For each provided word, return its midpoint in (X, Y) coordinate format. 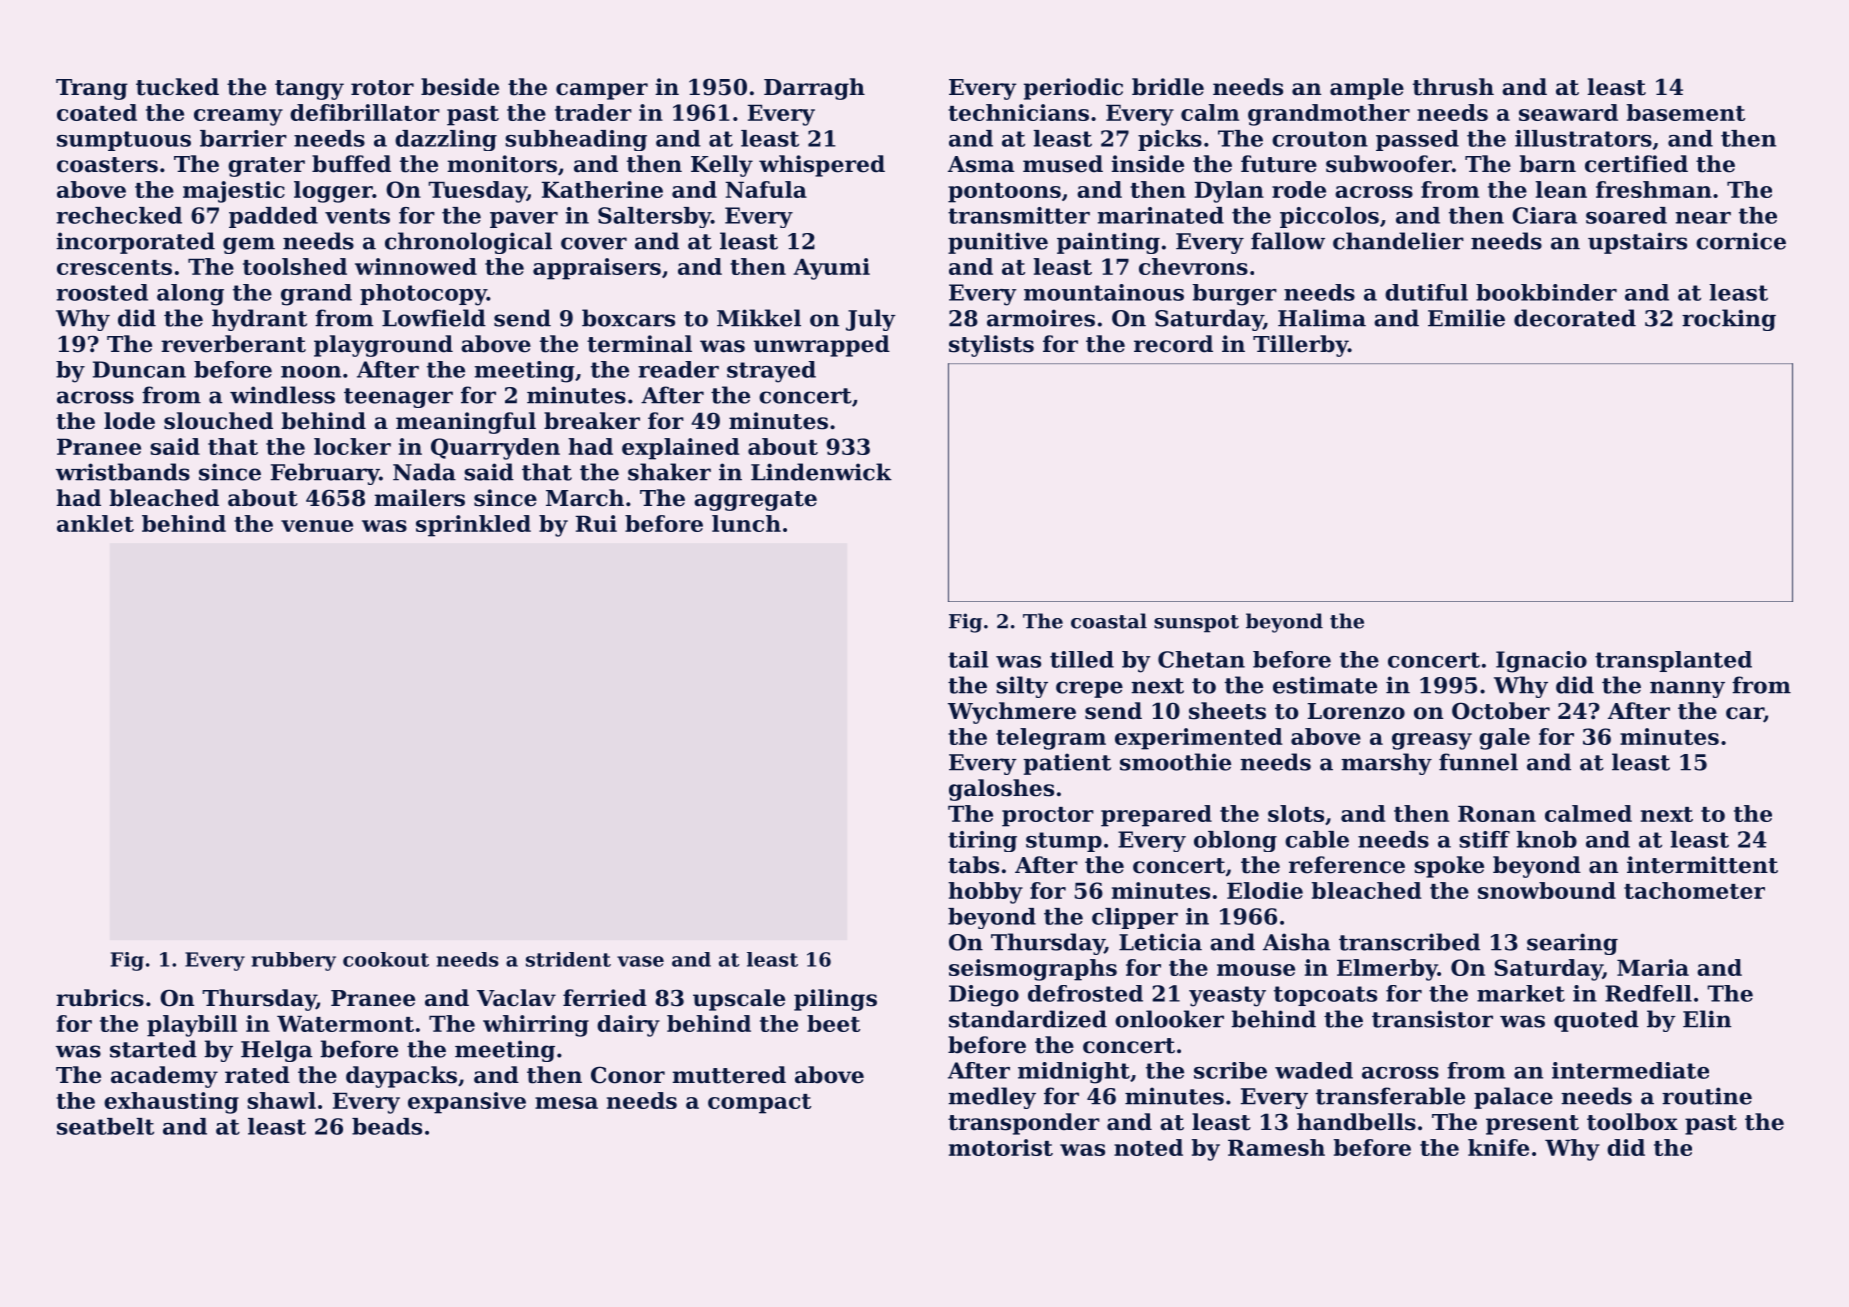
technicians (1018, 112)
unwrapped (822, 346)
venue (317, 526)
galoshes (1001, 790)
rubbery (293, 961)
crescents (114, 267)
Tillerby (1300, 346)
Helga (276, 1051)
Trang (92, 89)
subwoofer (1389, 164)
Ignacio (1541, 662)
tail (968, 659)
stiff (1484, 839)
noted (1148, 1147)
